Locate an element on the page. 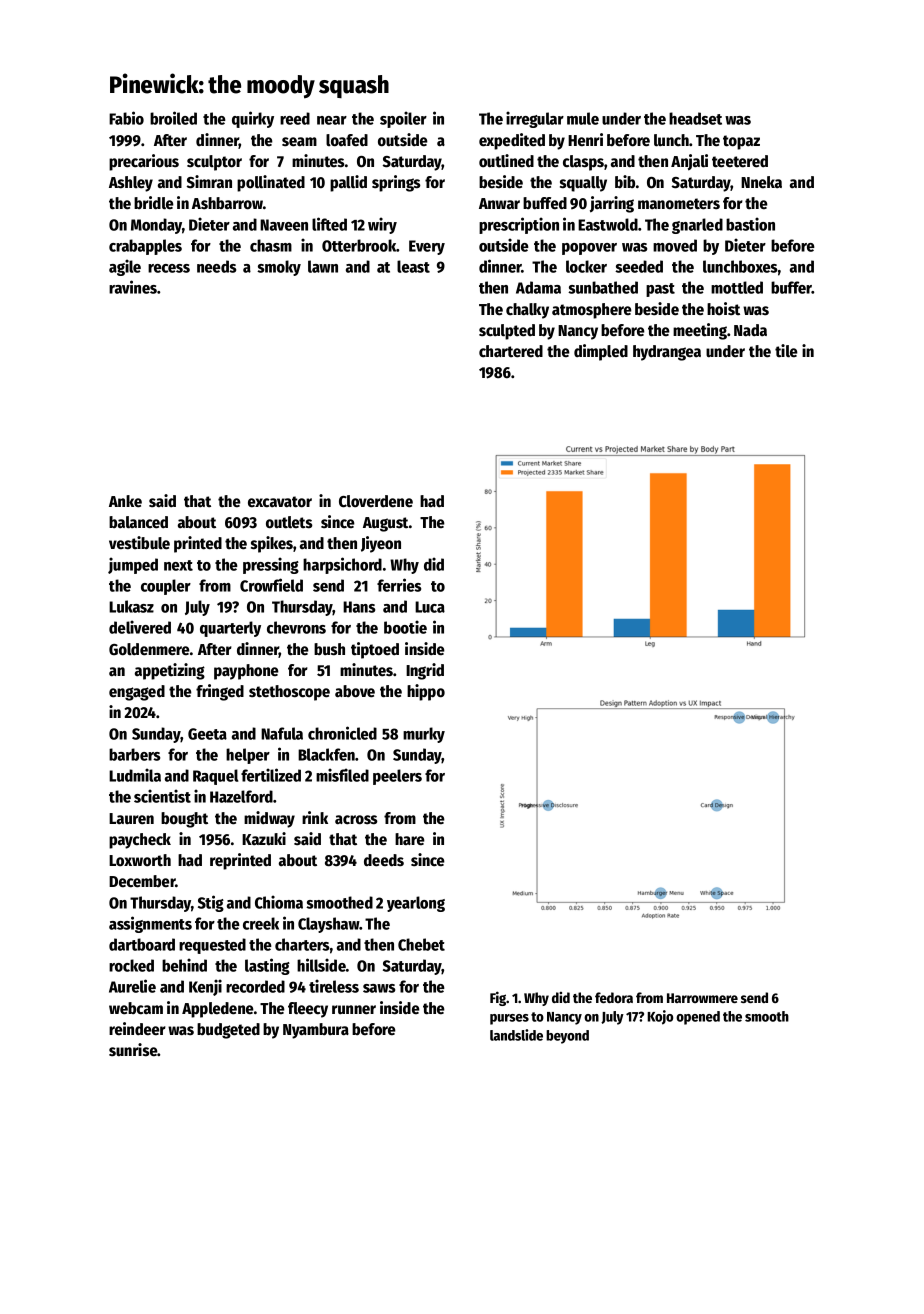  hippo is located at coordinates (426, 692).
